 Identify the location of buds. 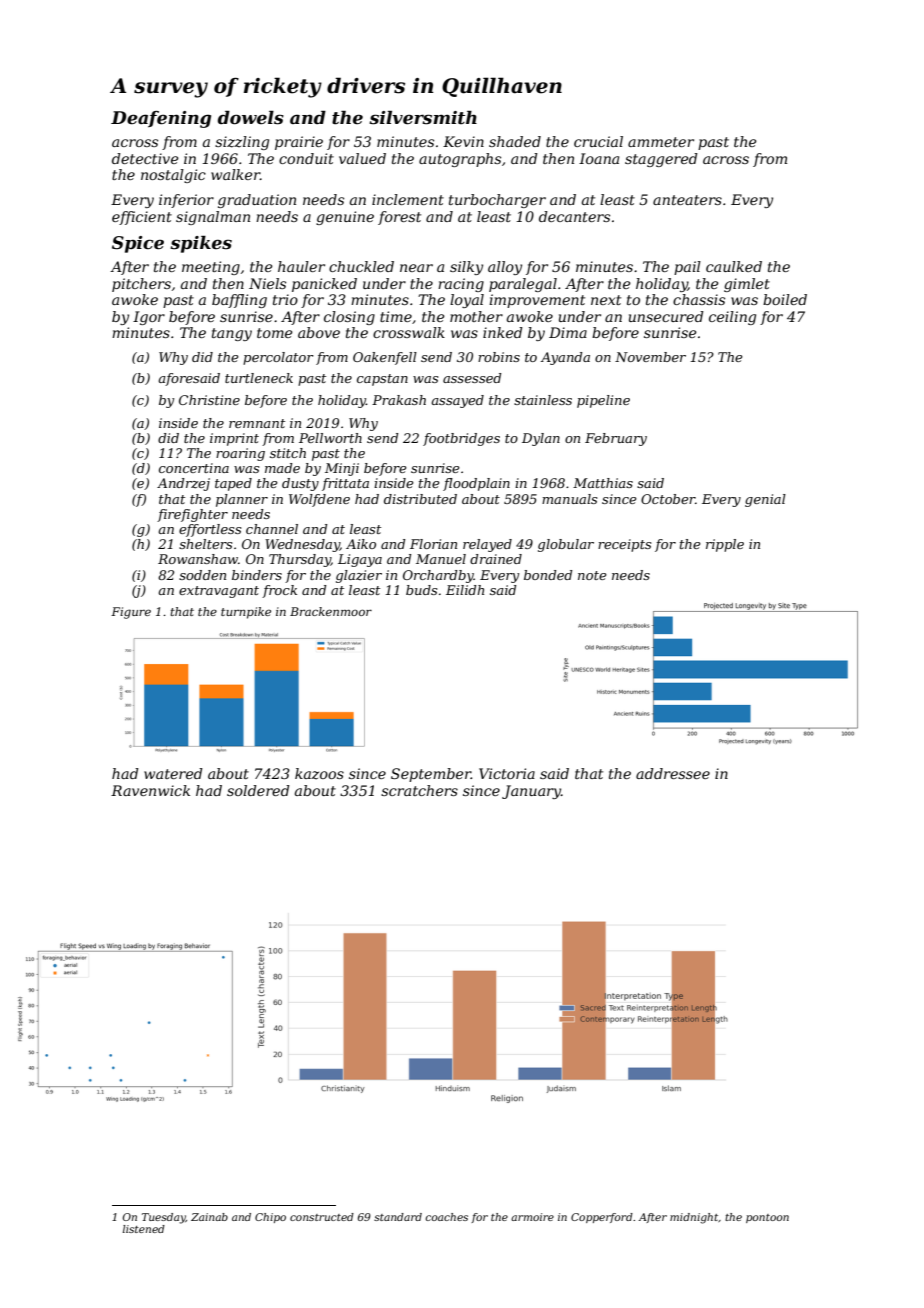
(421, 590).
